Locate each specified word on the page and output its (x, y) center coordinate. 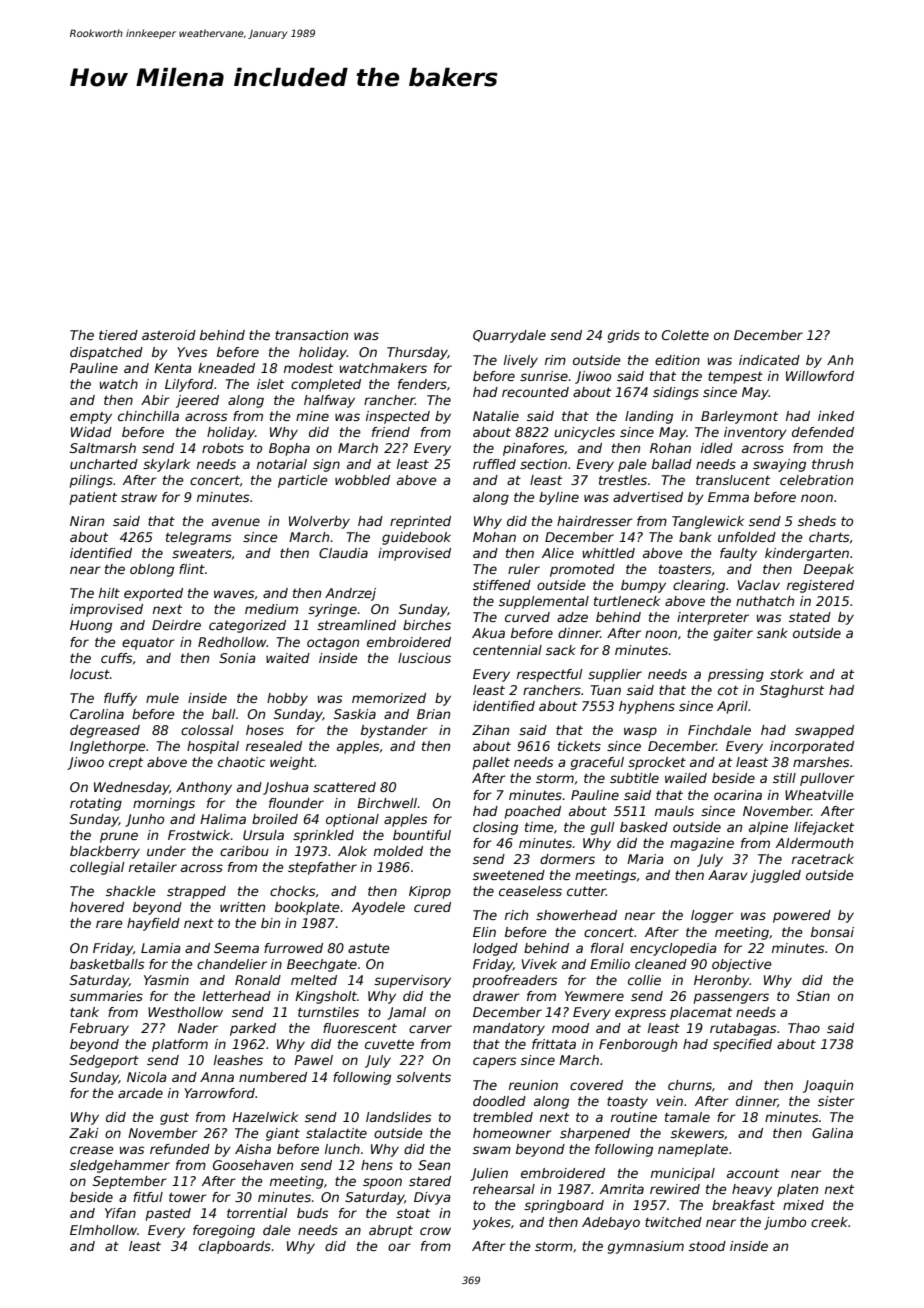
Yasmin (166, 980)
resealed (274, 746)
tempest (735, 377)
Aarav (728, 875)
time (539, 827)
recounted (535, 392)
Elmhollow (103, 1230)
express (640, 1014)
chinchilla (148, 416)
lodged (495, 949)
